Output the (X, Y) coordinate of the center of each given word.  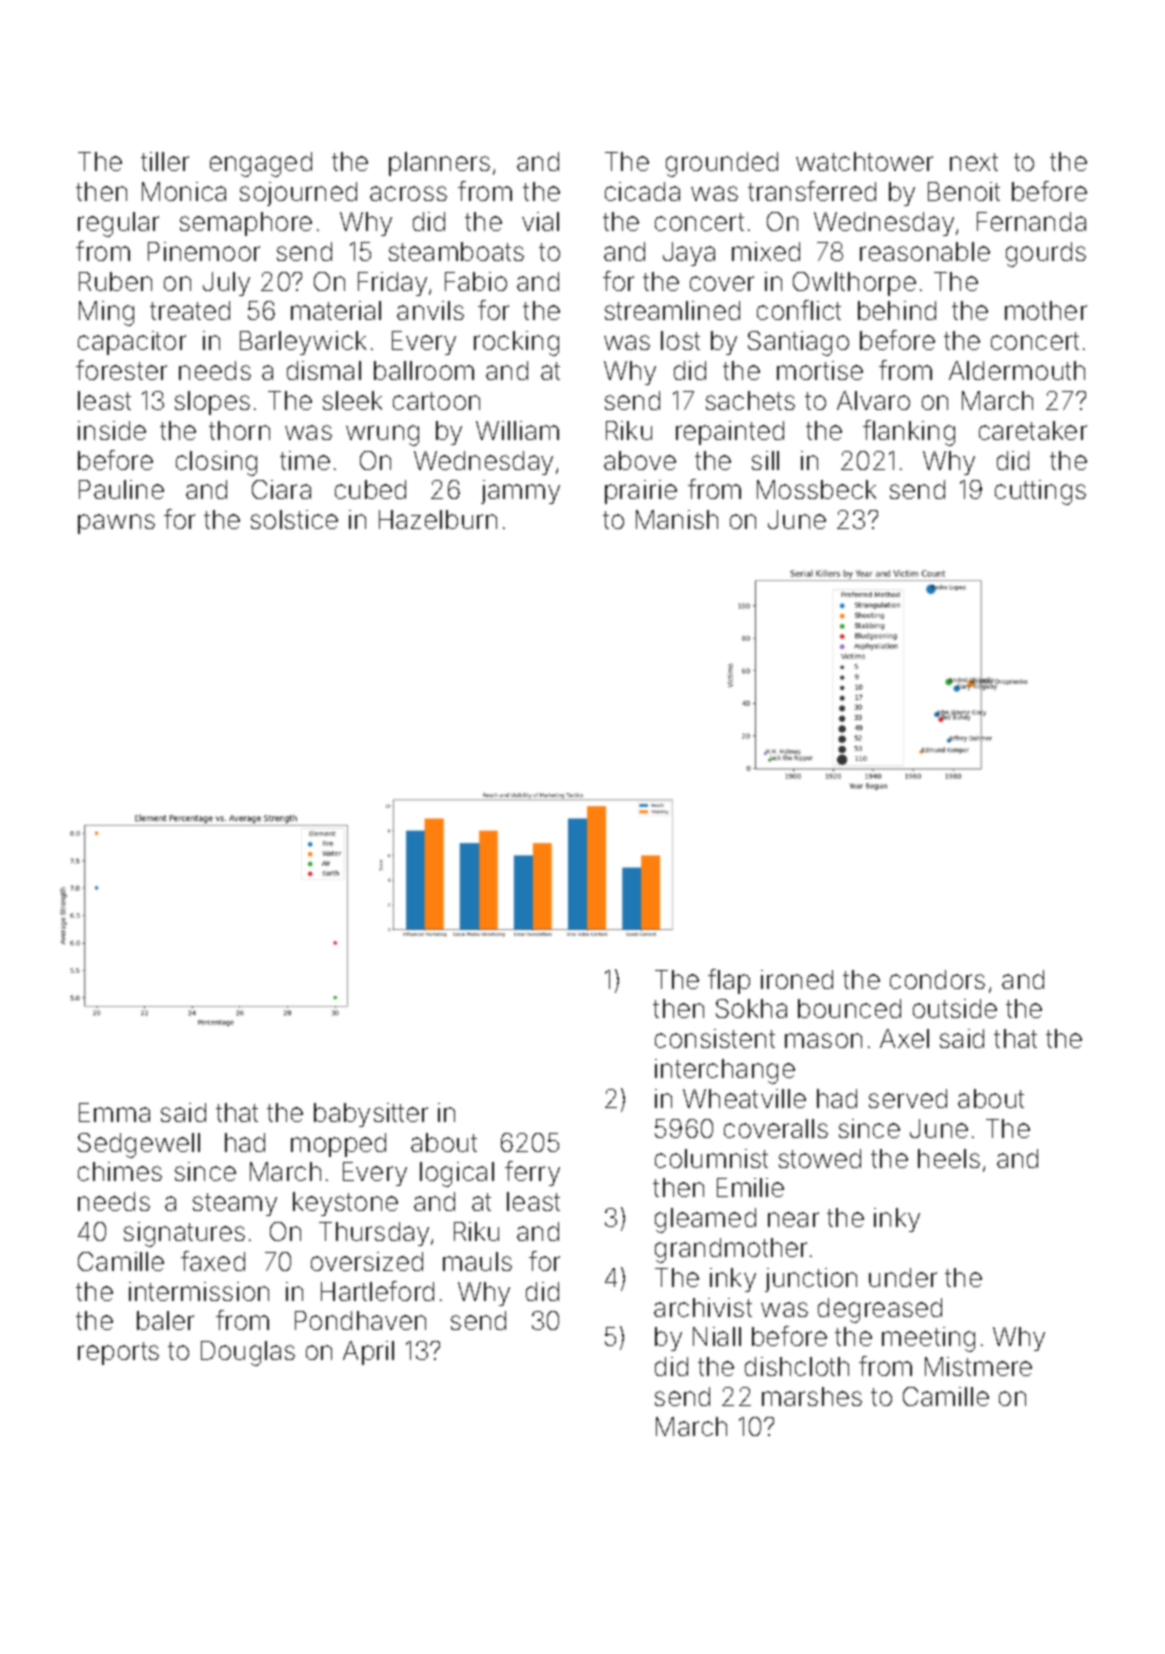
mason (823, 1040)
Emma (114, 1112)
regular (118, 224)
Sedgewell (139, 1145)
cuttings (1040, 492)
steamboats (456, 251)
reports (118, 1353)
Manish (677, 519)
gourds (1046, 254)
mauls (477, 1261)
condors (937, 979)
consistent (715, 1038)
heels (949, 1158)
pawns (116, 524)
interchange (725, 1071)
